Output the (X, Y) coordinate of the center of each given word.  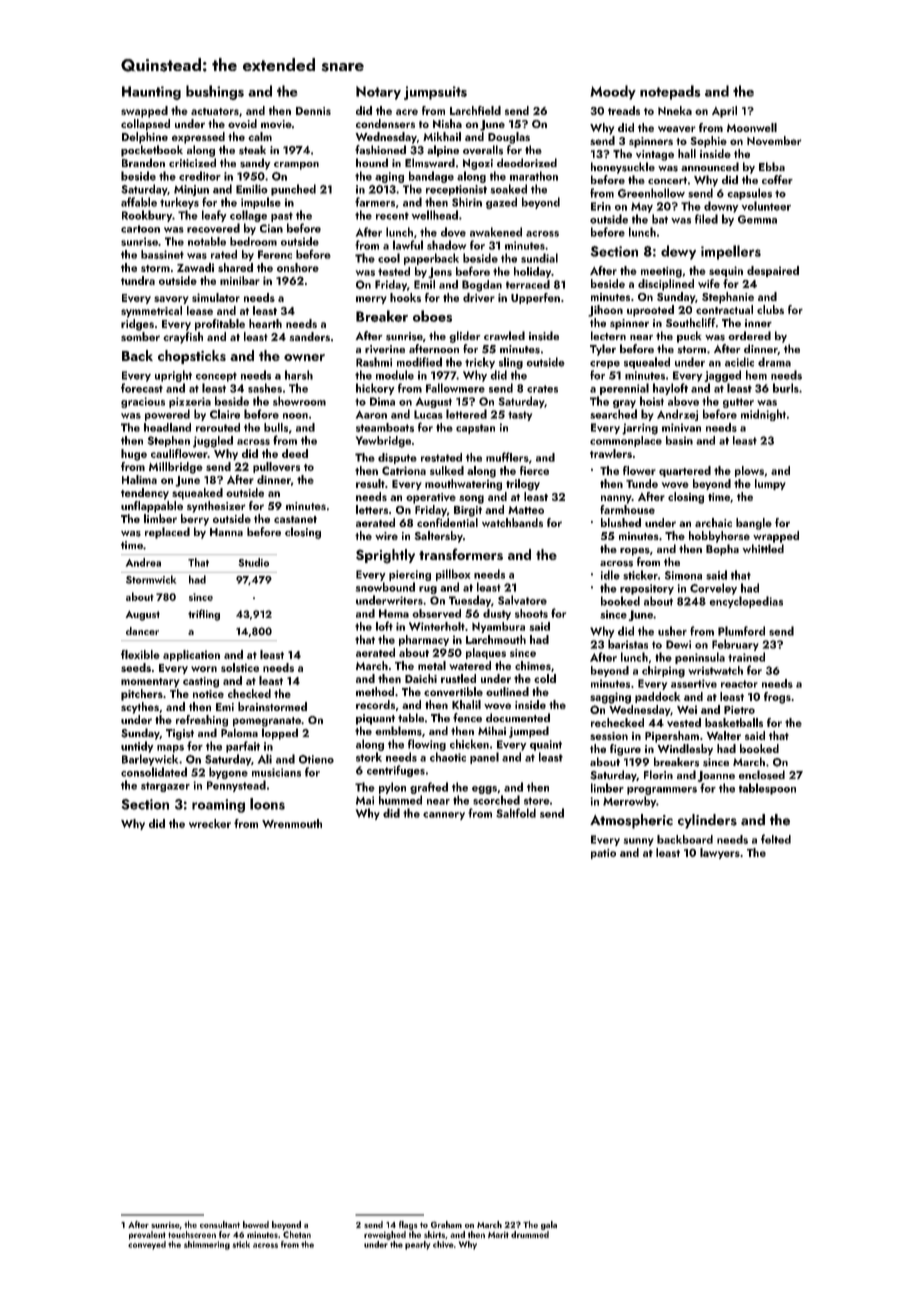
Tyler (603, 350)
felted (776, 839)
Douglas (509, 138)
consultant (220, 1224)
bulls (276, 427)
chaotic (448, 757)
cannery (444, 816)
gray (624, 404)
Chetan (297, 1234)
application (191, 655)
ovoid (242, 123)
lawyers (720, 853)
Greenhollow (651, 193)
